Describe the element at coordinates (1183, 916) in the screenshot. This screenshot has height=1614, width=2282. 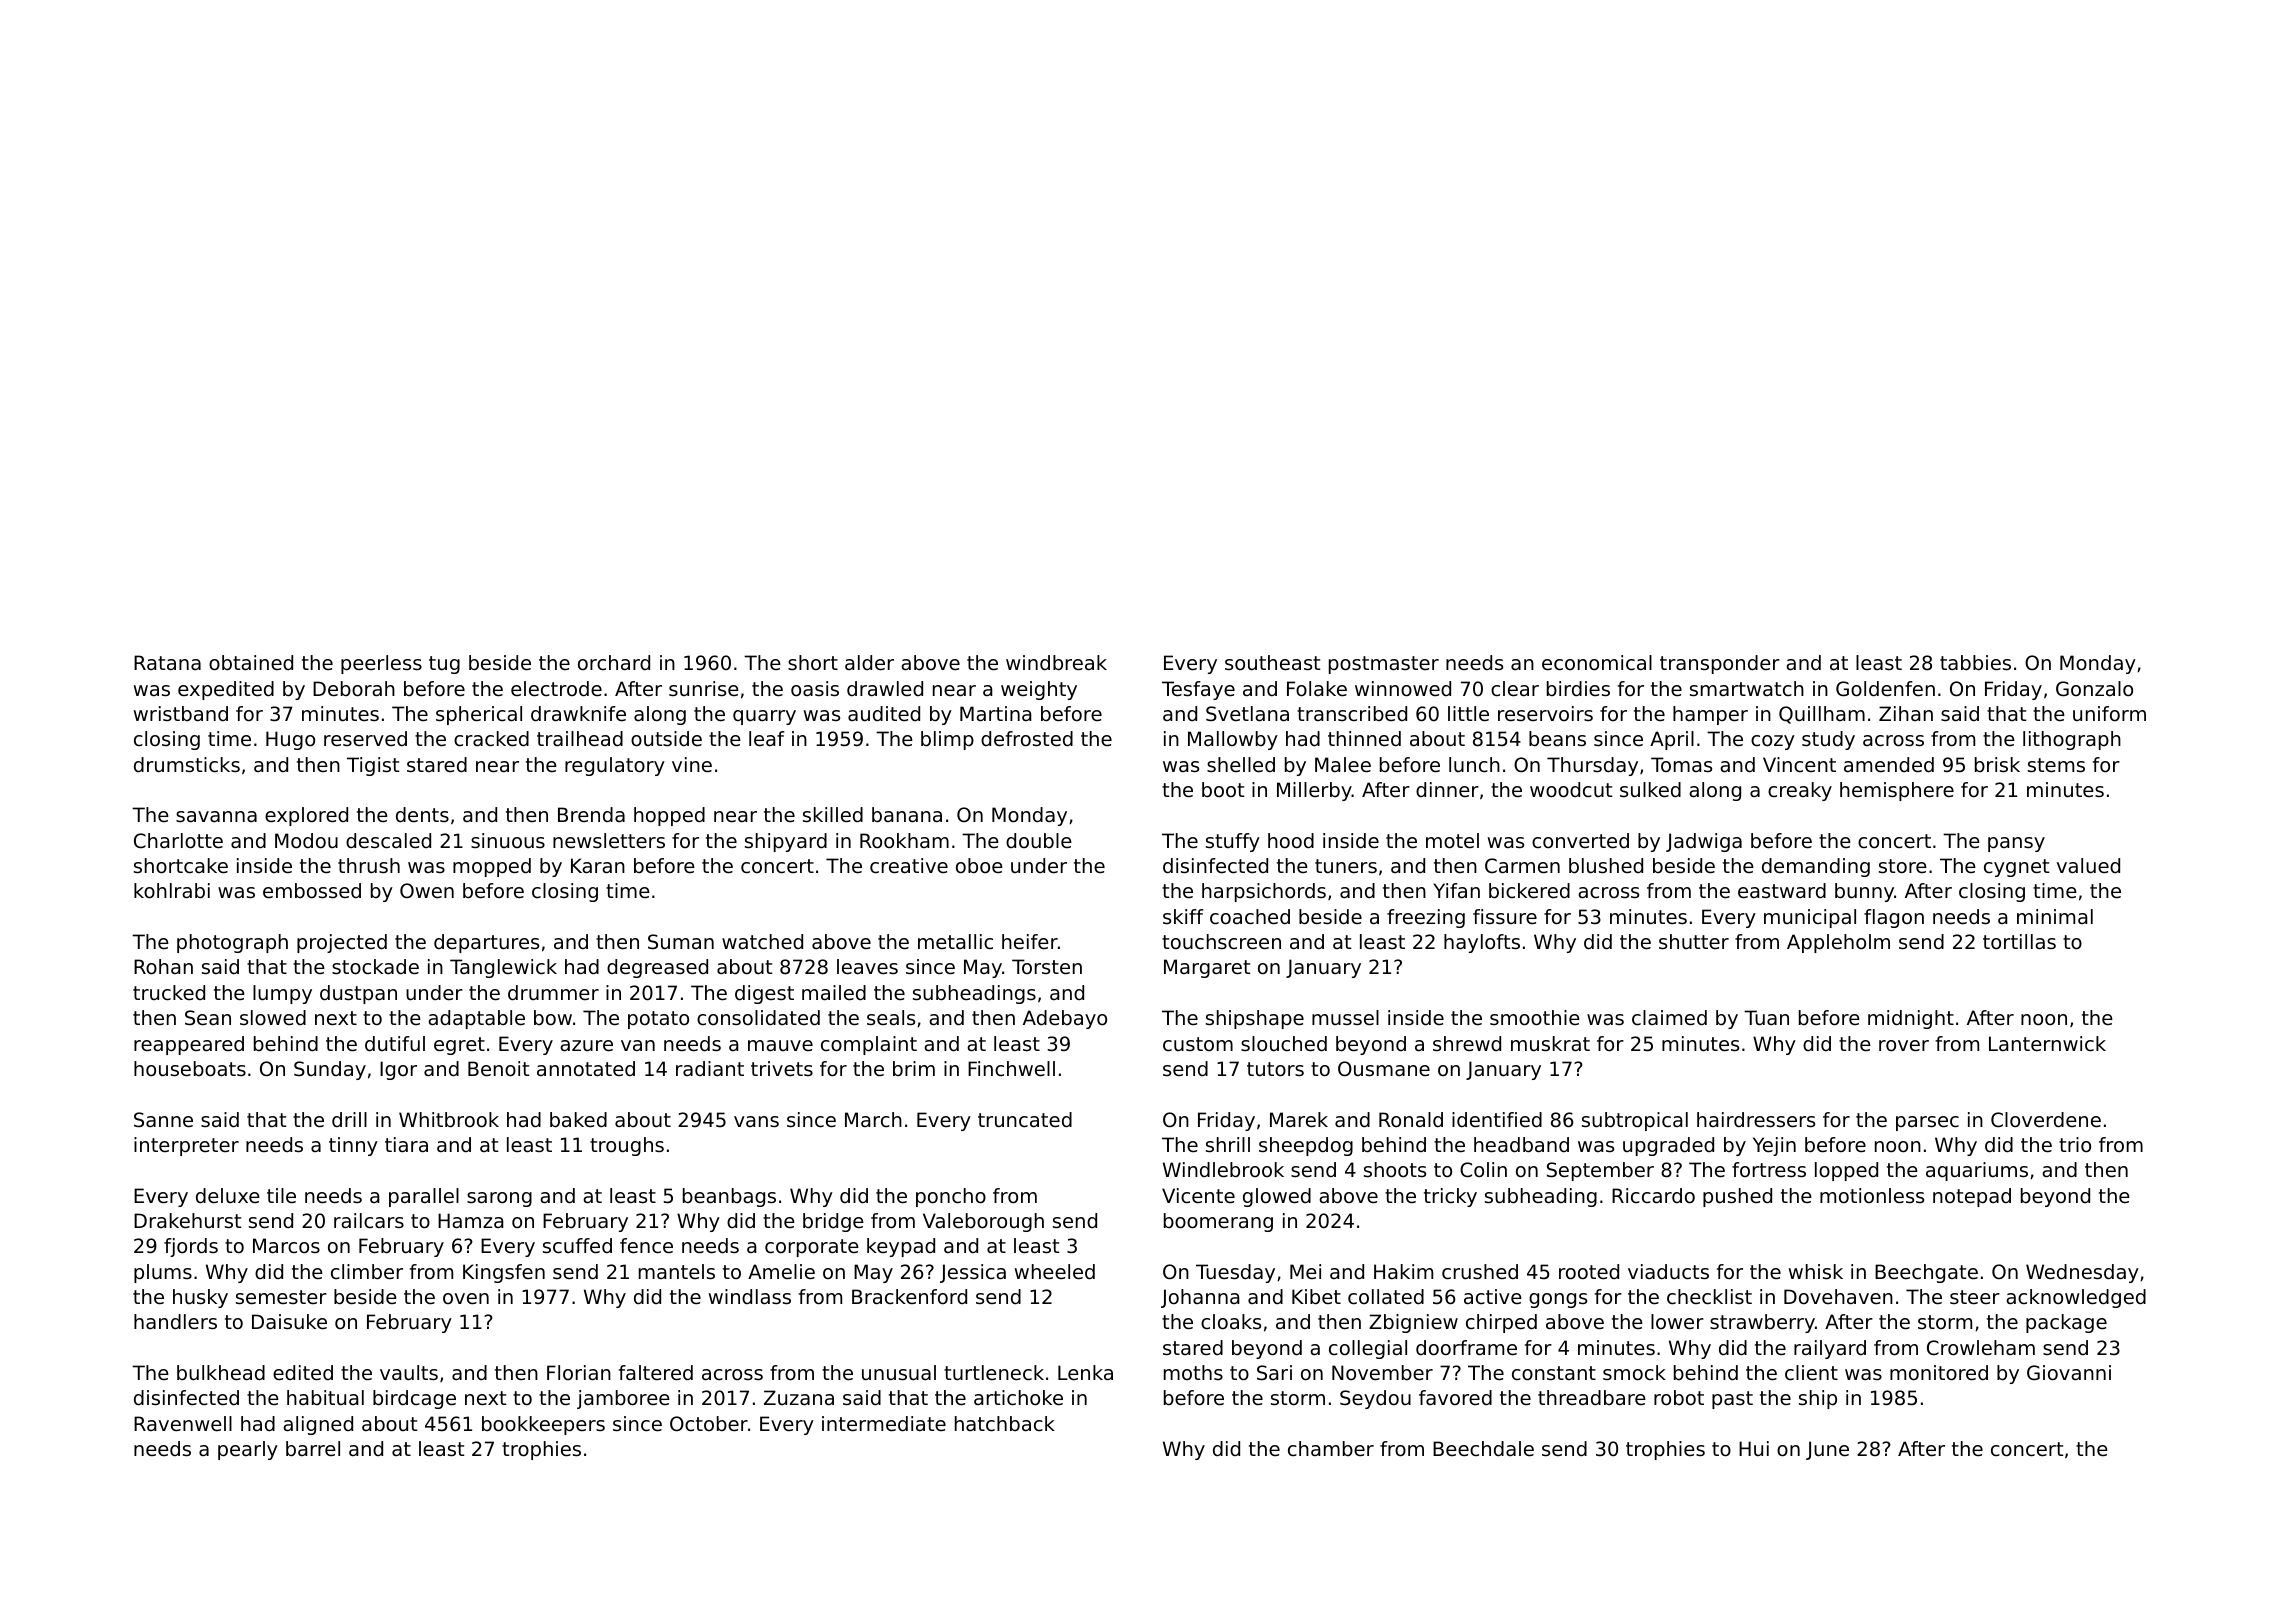
I see `skiff` at that location.
